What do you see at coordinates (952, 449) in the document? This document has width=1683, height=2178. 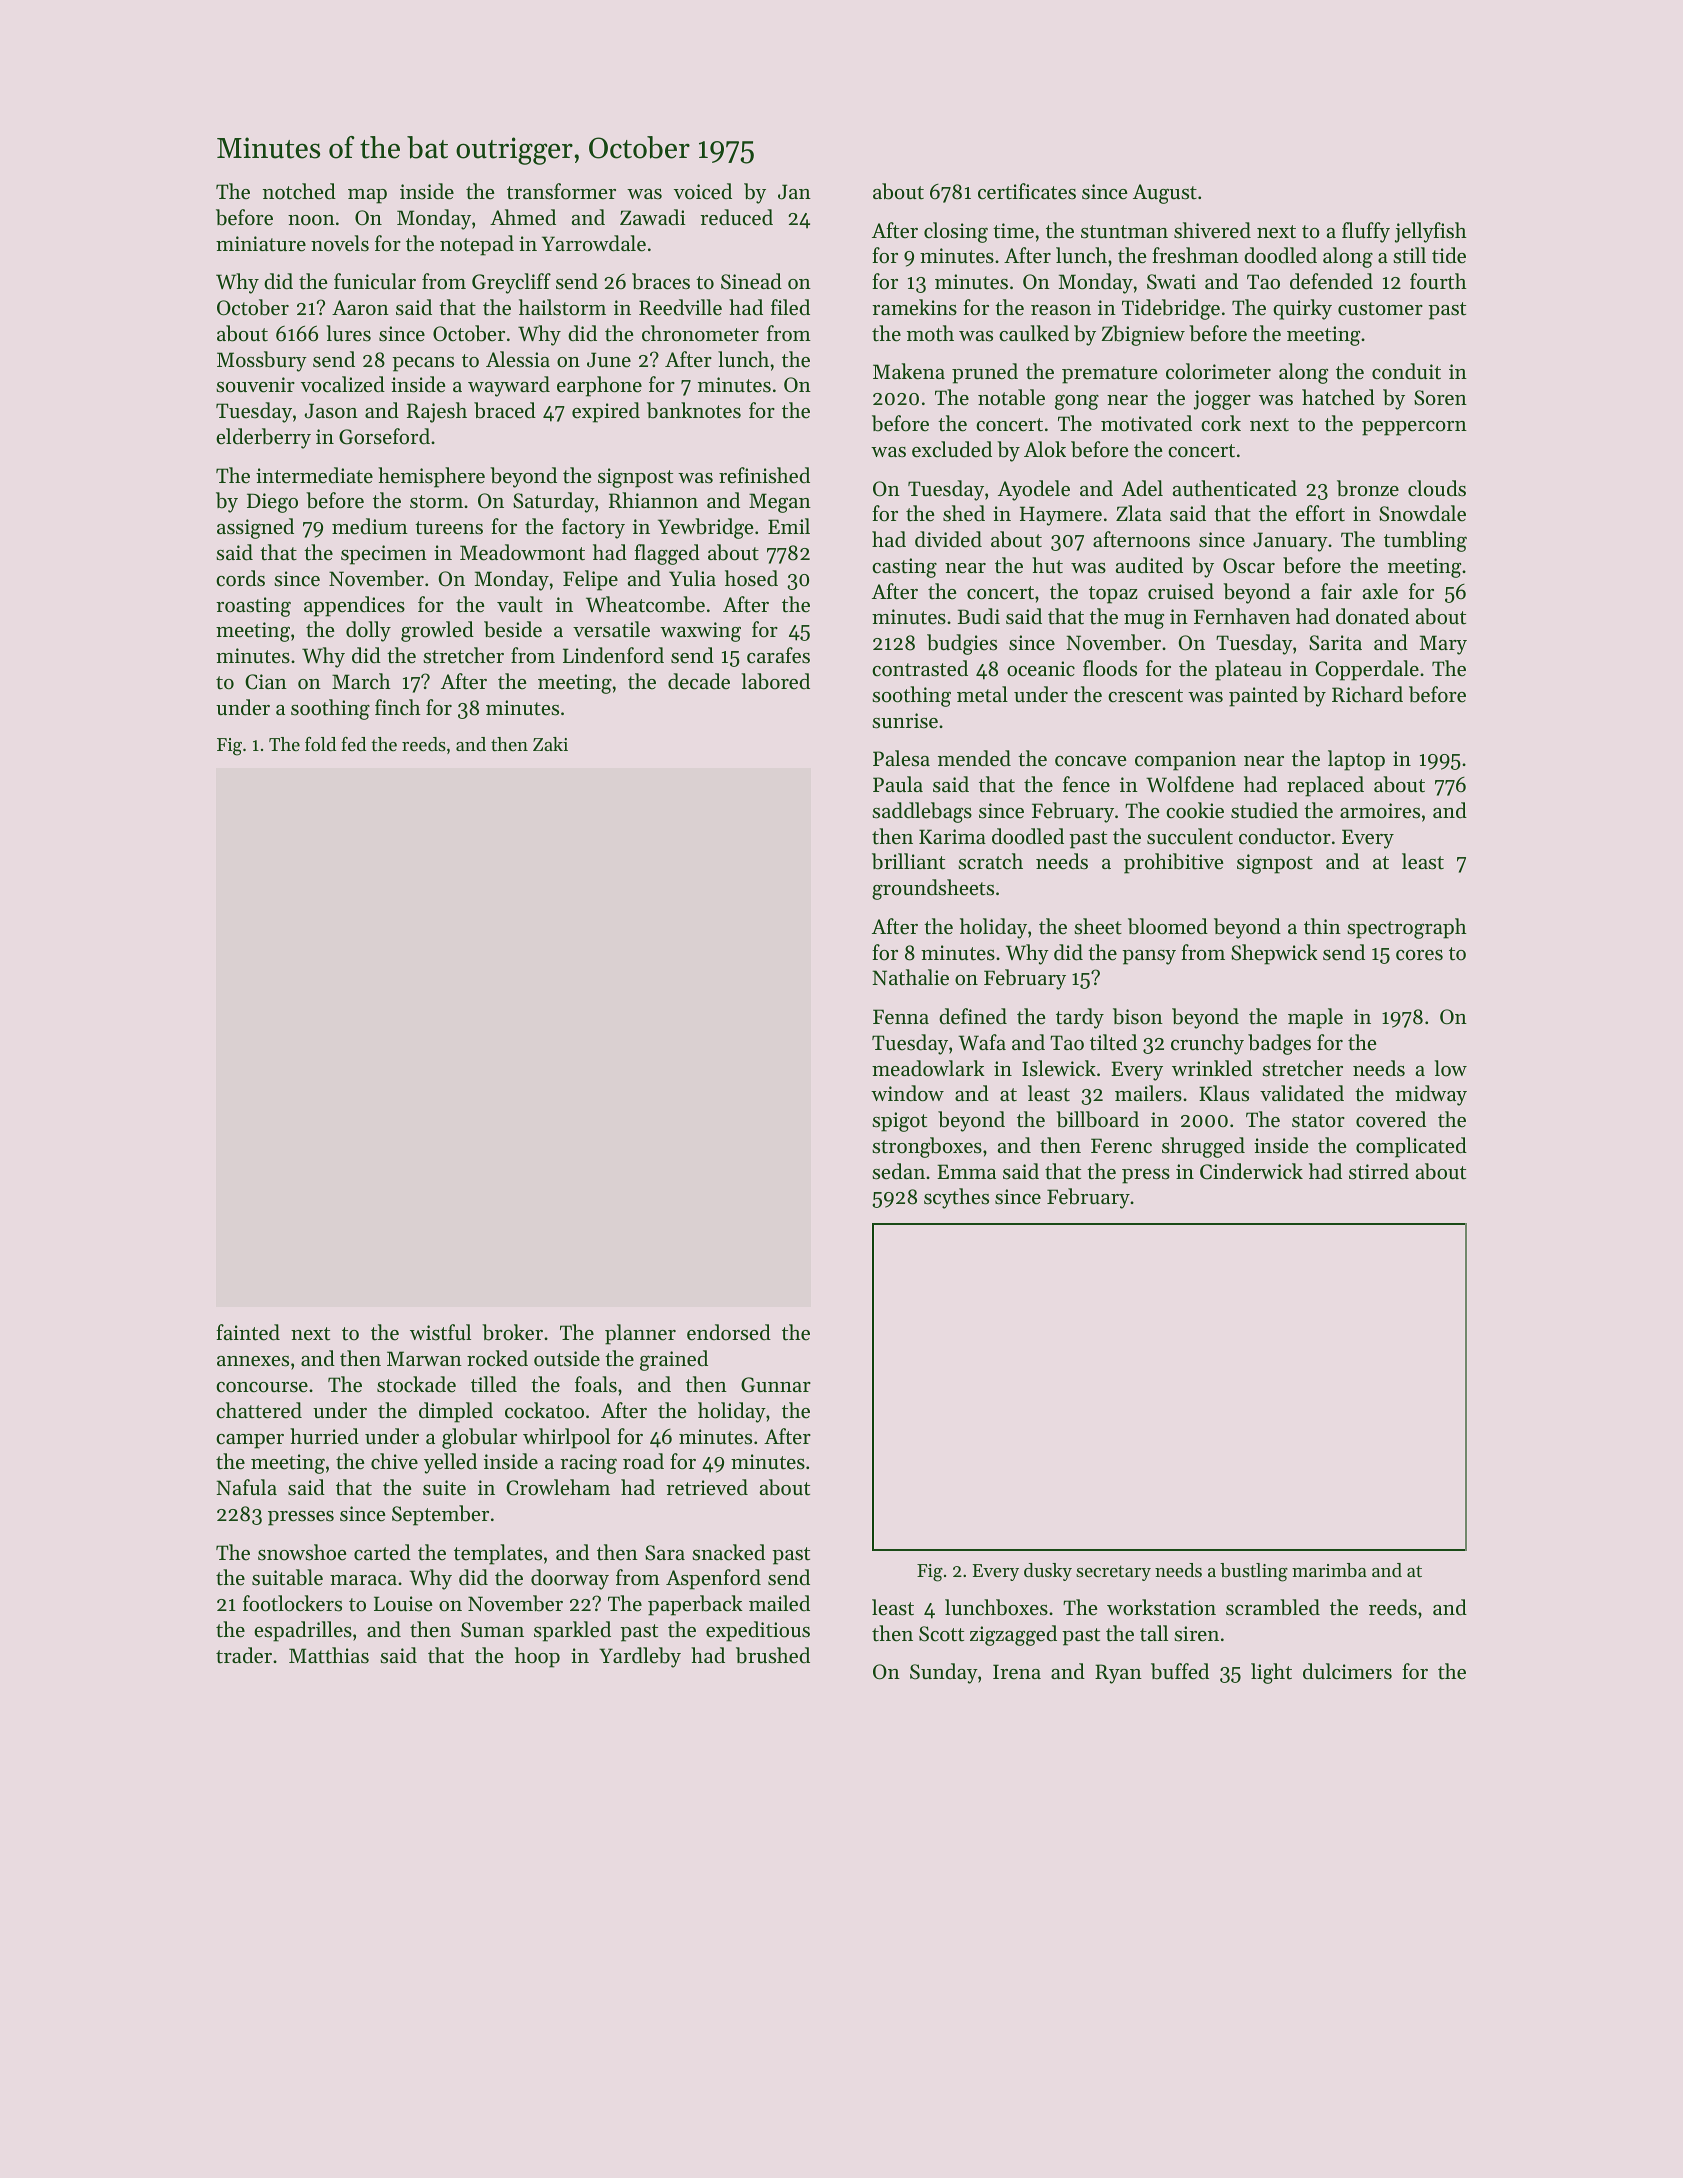 I see `excluded` at bounding box center [952, 449].
